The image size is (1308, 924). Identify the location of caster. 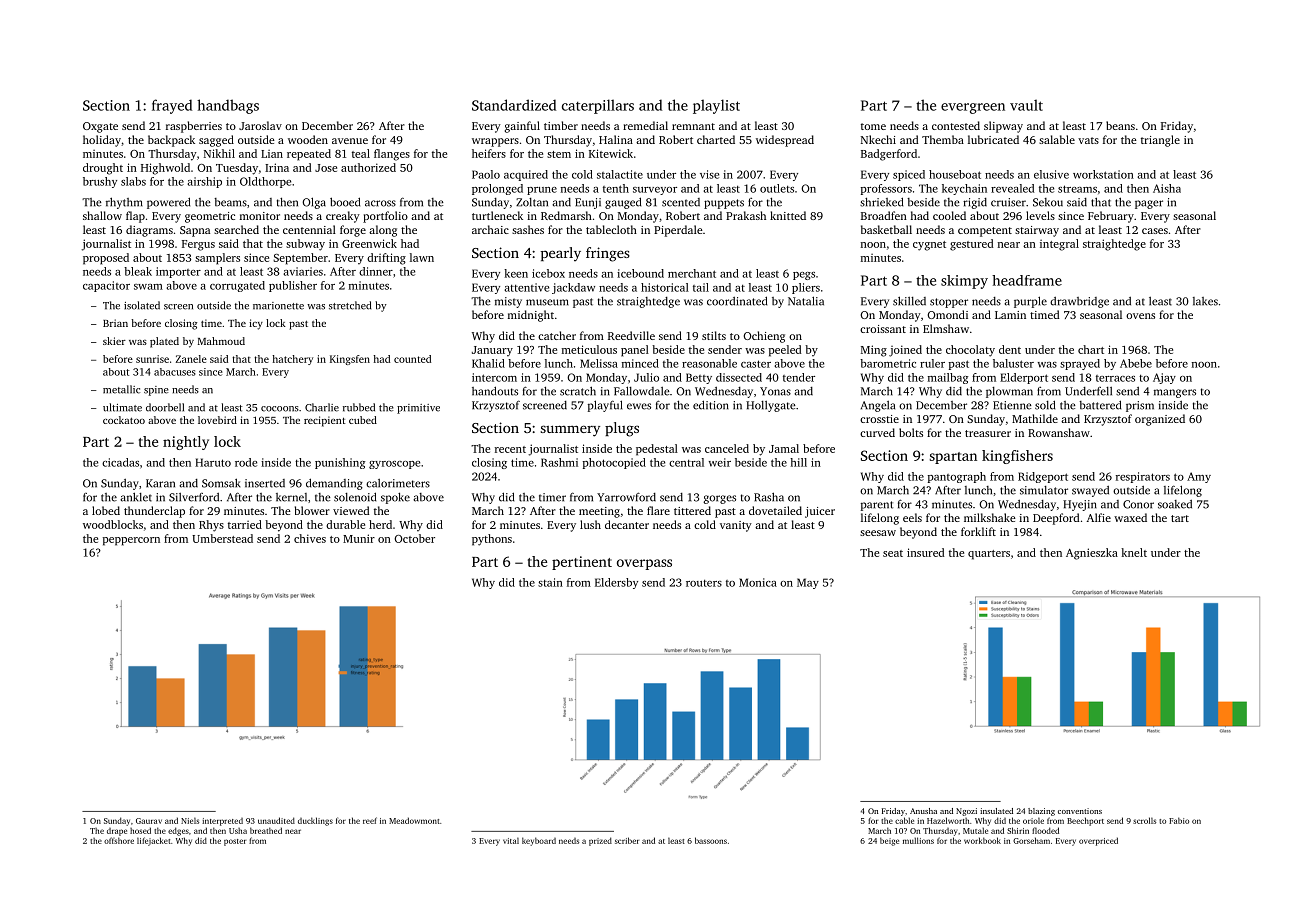
(756, 364).
